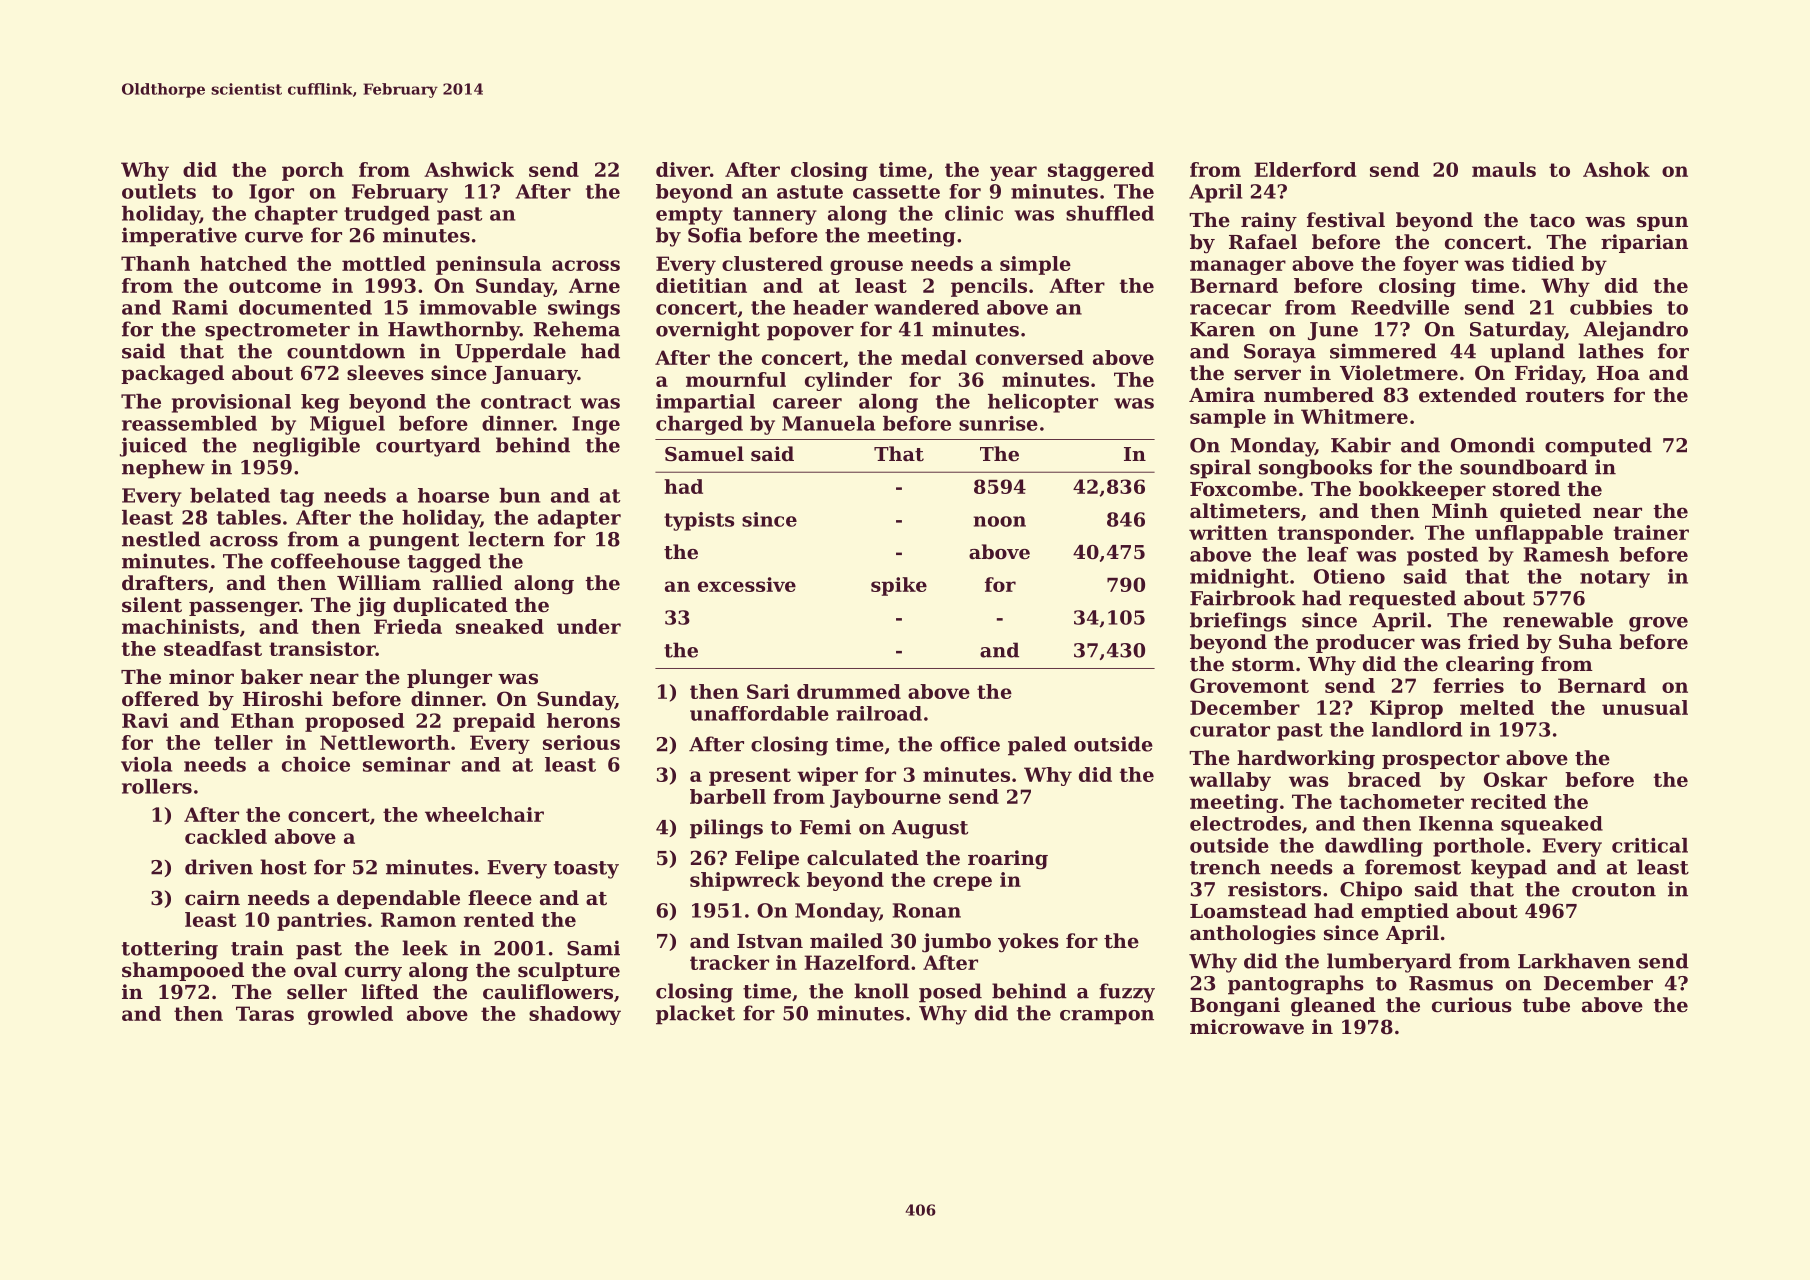 Image resolution: width=1810 pixels, height=1280 pixels. I want to click on unaffordable, so click(759, 713).
